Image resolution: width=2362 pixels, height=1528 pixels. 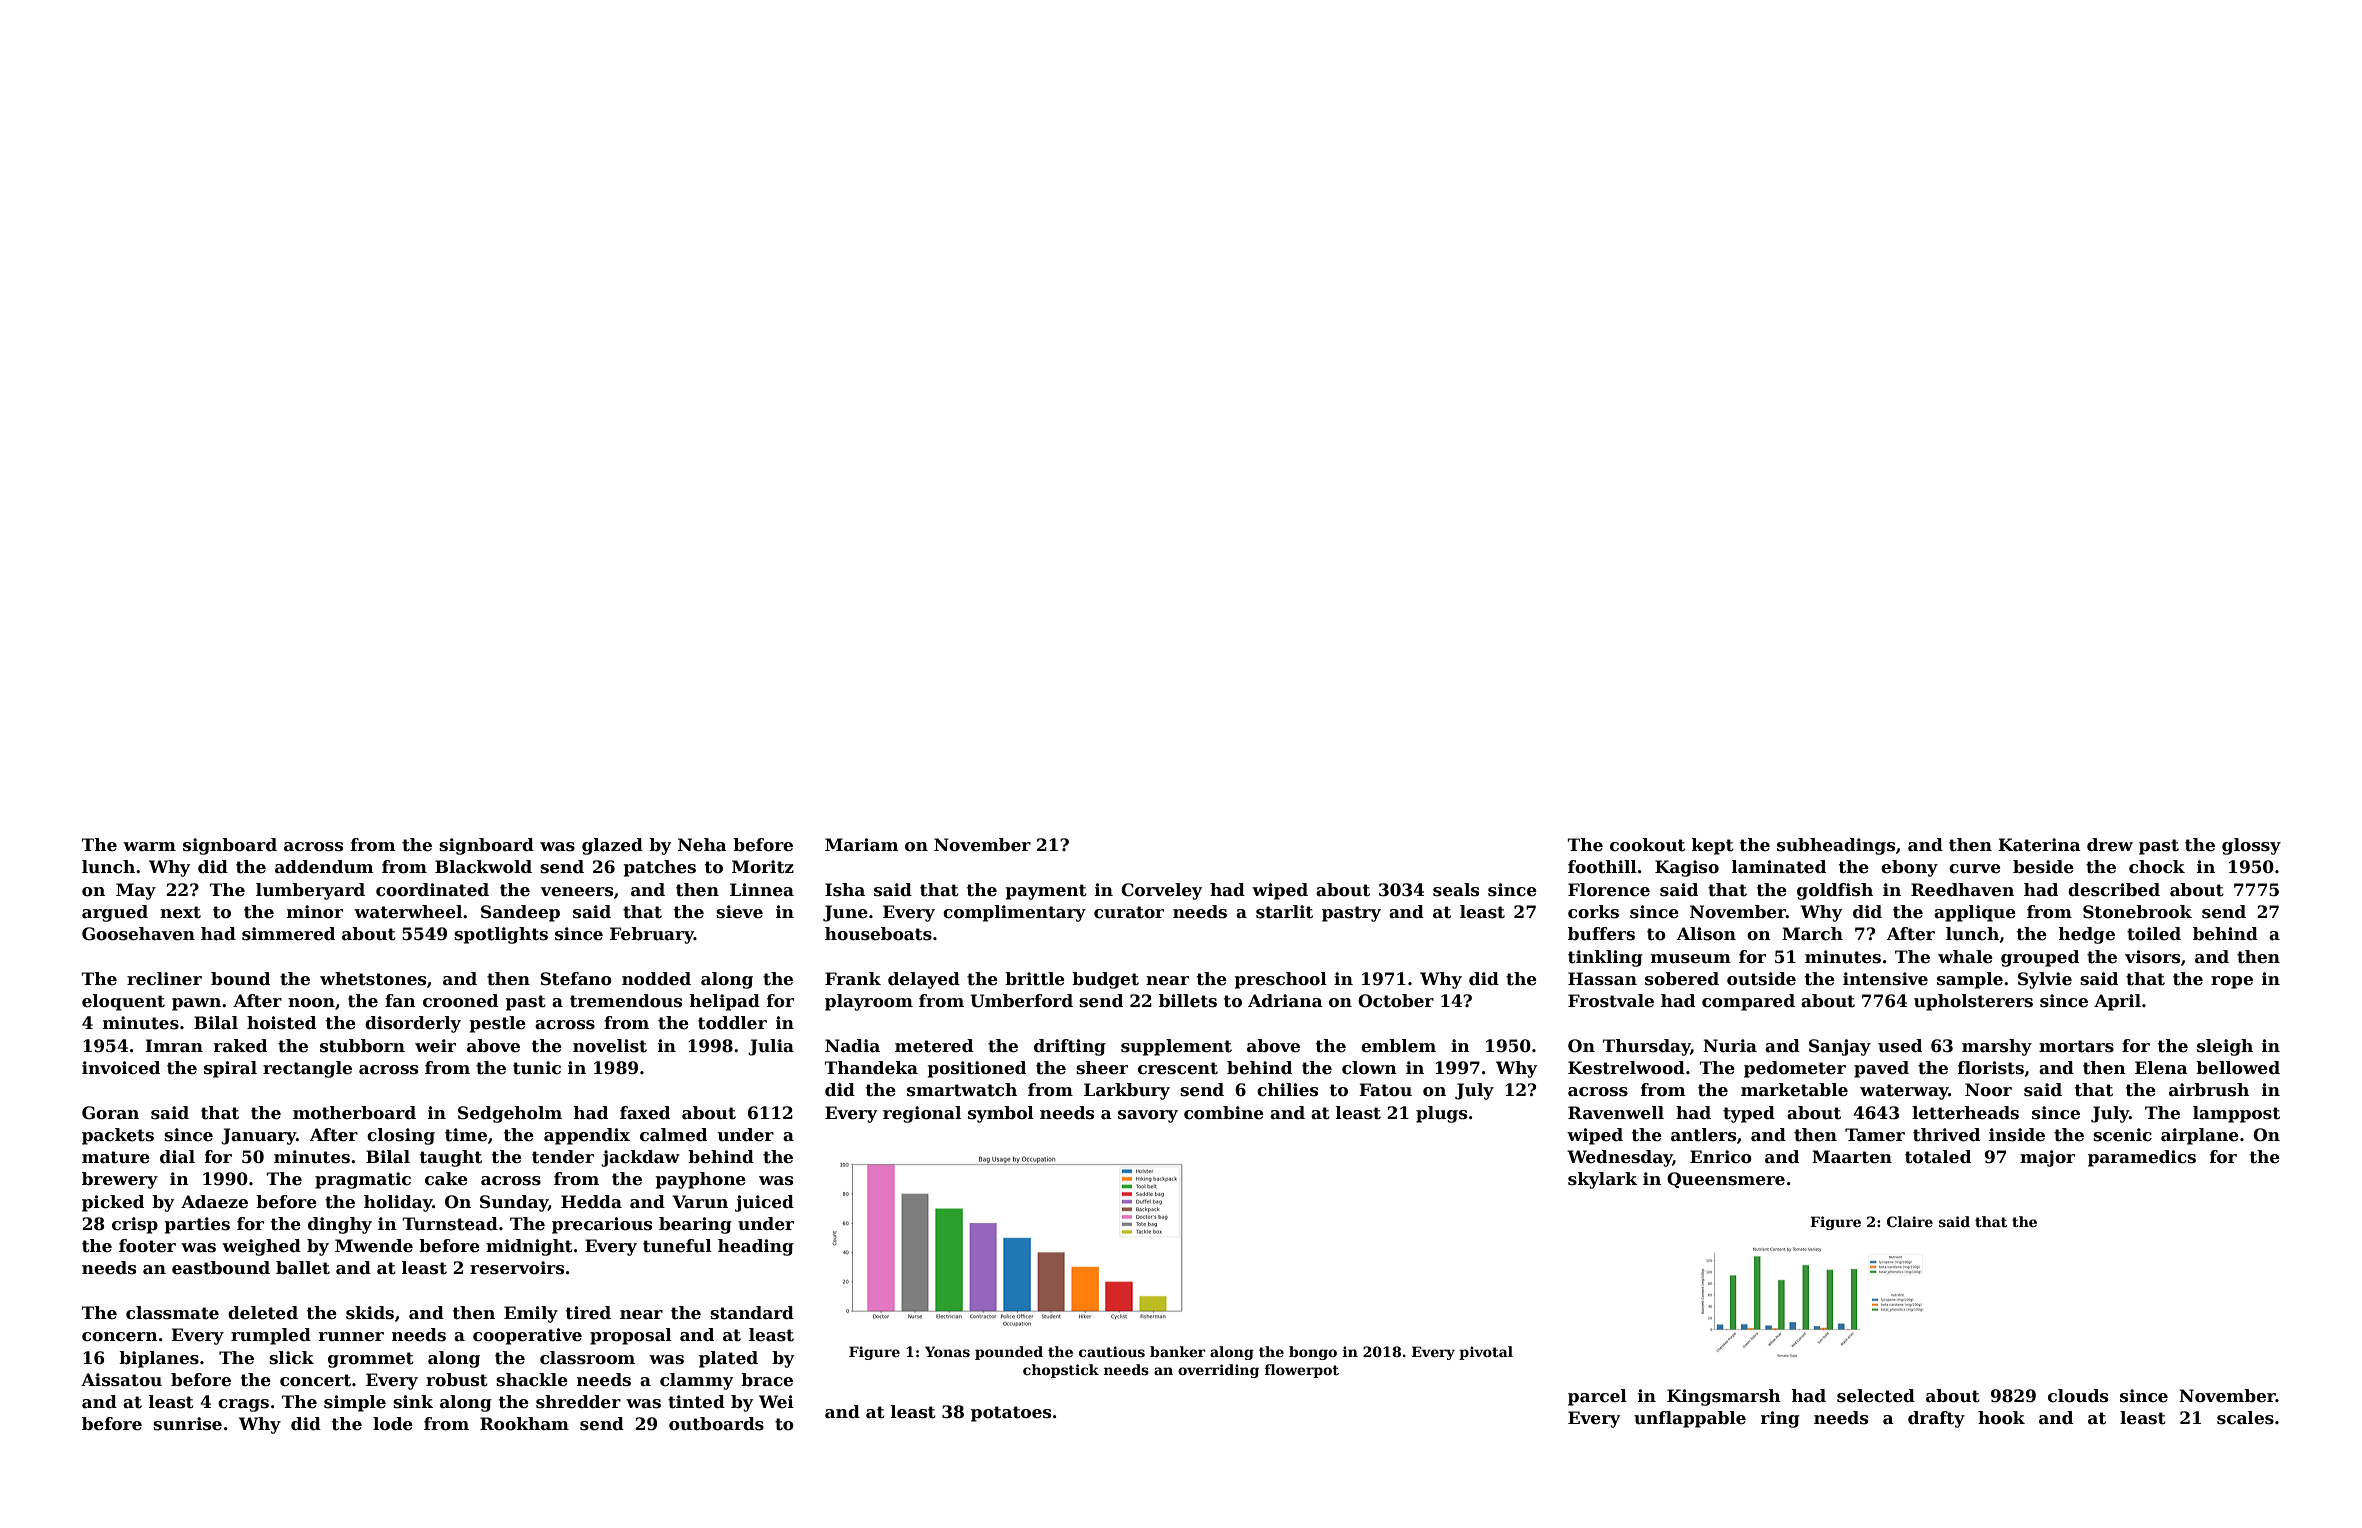 What do you see at coordinates (1965, 1113) in the screenshot?
I see `letterheads` at bounding box center [1965, 1113].
